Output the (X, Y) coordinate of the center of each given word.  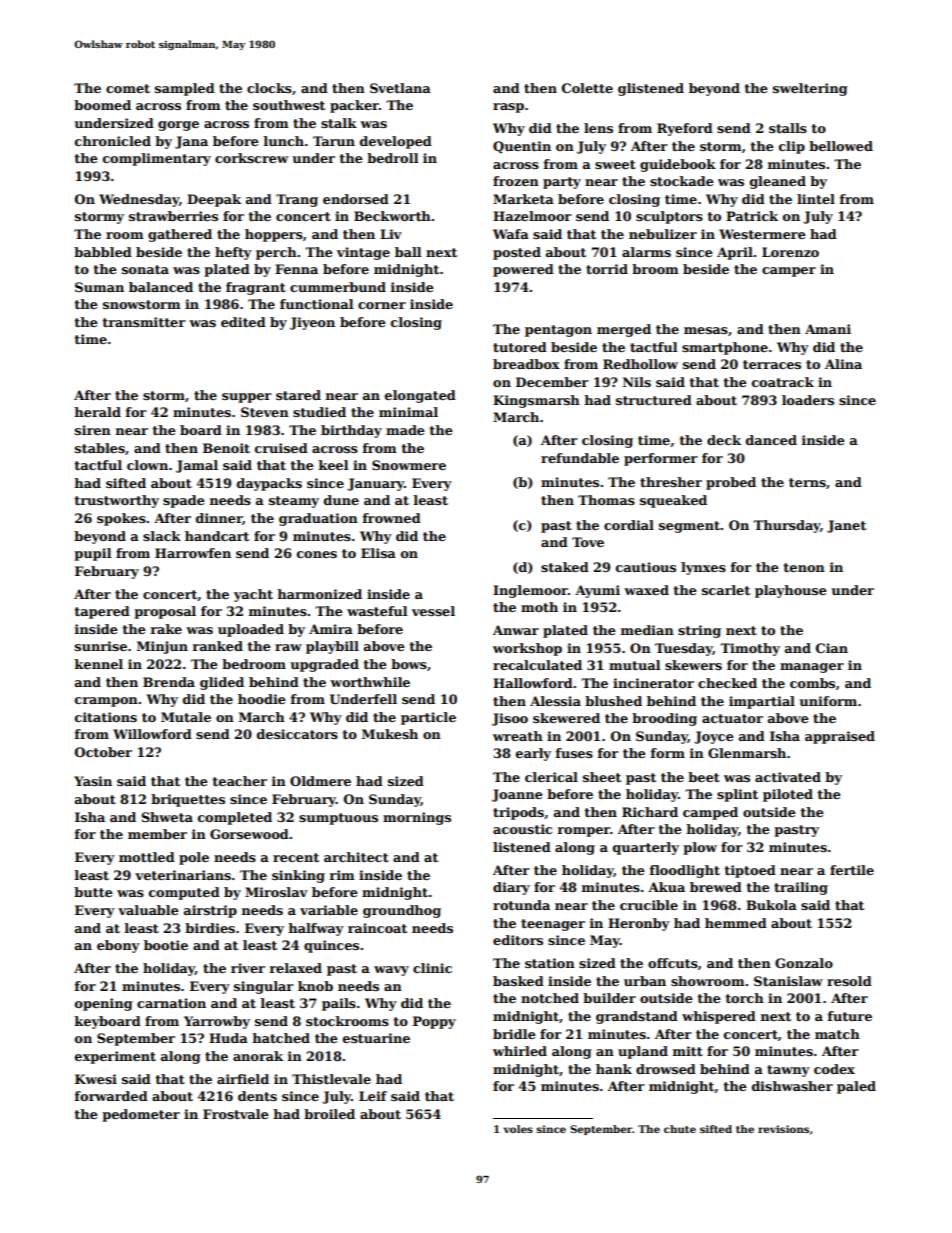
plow (700, 848)
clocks (269, 88)
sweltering (810, 89)
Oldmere (320, 781)
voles (518, 1129)
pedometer (141, 1115)
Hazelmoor (532, 216)
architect (356, 857)
